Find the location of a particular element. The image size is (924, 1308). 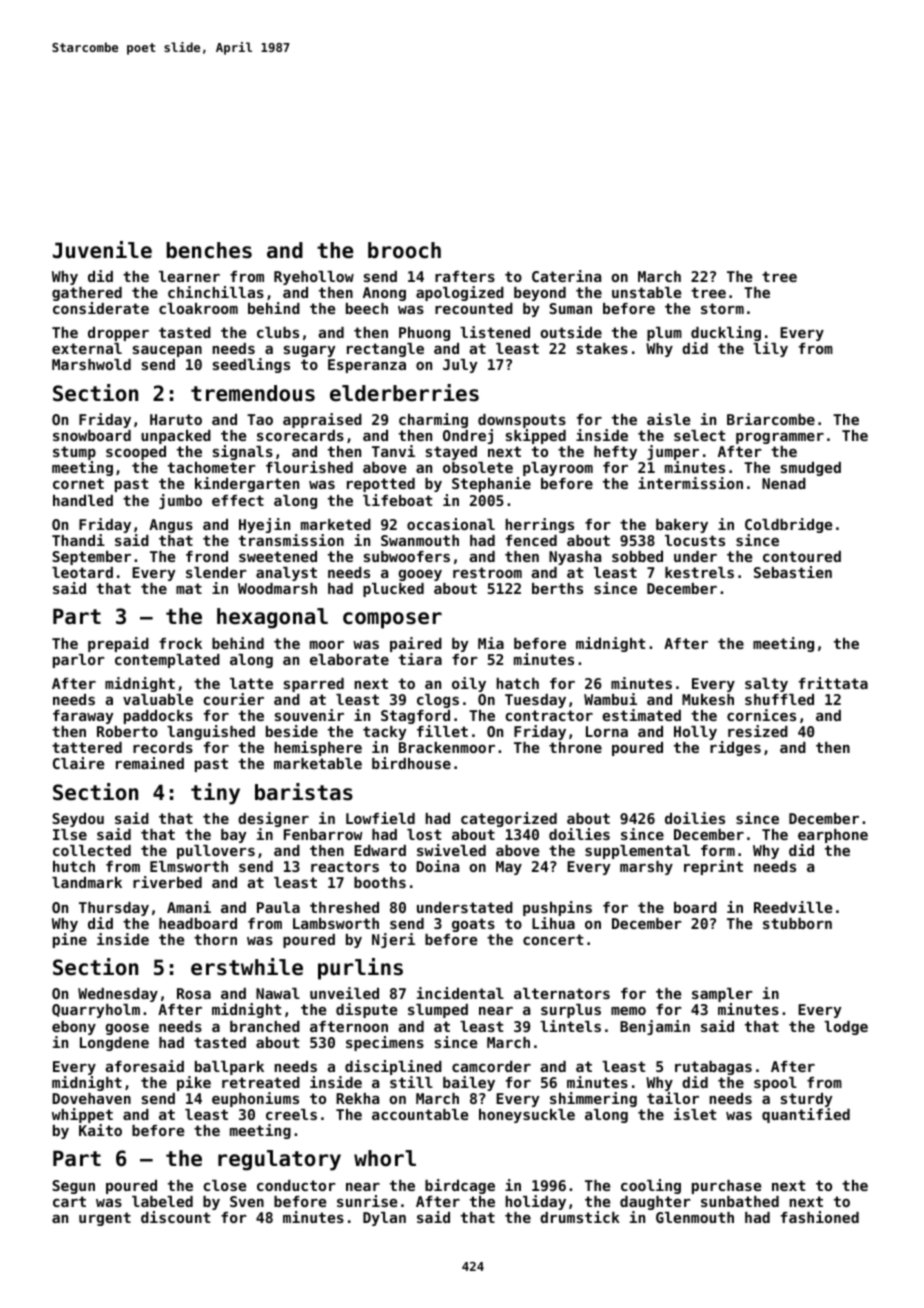

urgent is located at coordinates (105, 1219).
